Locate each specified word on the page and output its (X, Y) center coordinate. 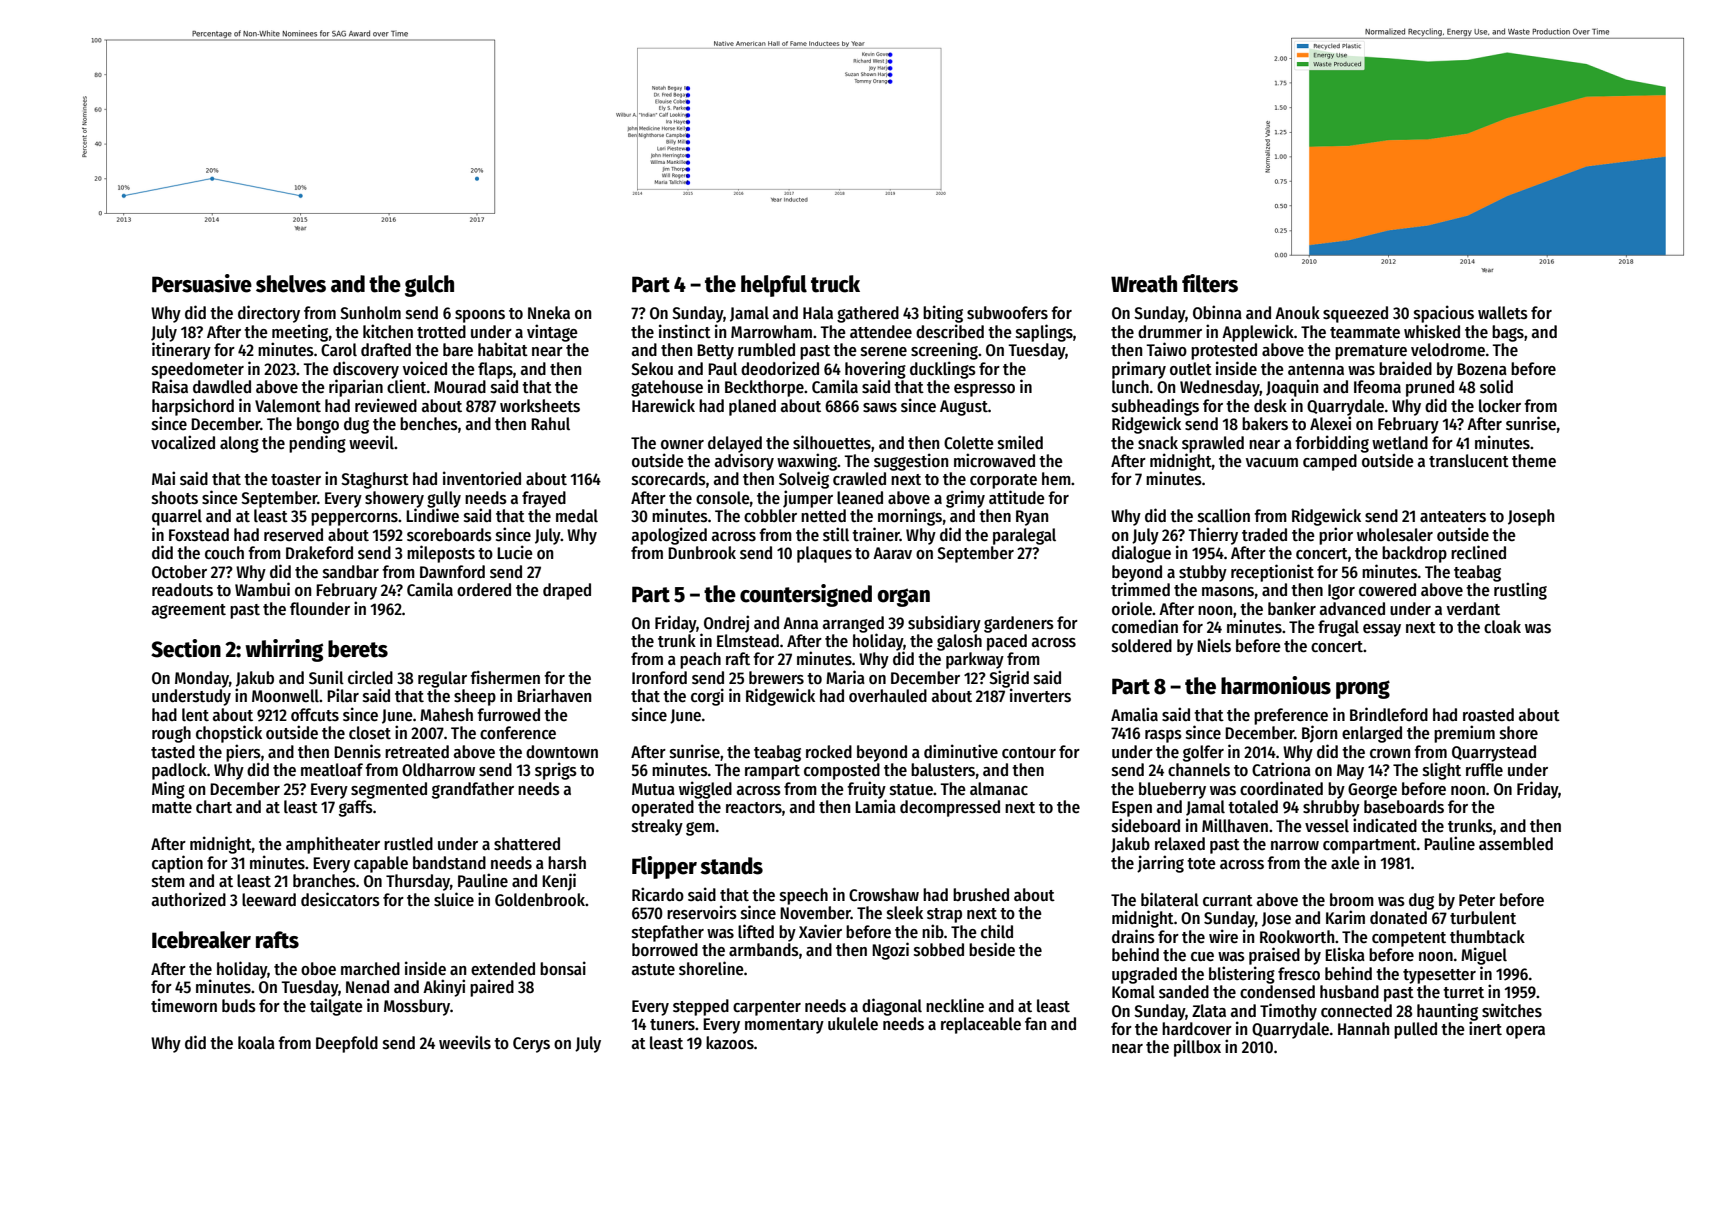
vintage (552, 333)
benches (429, 424)
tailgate (336, 1007)
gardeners (1019, 624)
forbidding (1332, 444)
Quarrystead (1494, 753)
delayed (735, 444)
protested (1224, 351)
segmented (389, 790)
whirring (284, 650)
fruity (866, 790)
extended (503, 969)
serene (884, 352)
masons (1228, 592)
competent (1409, 939)
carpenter (767, 1008)
